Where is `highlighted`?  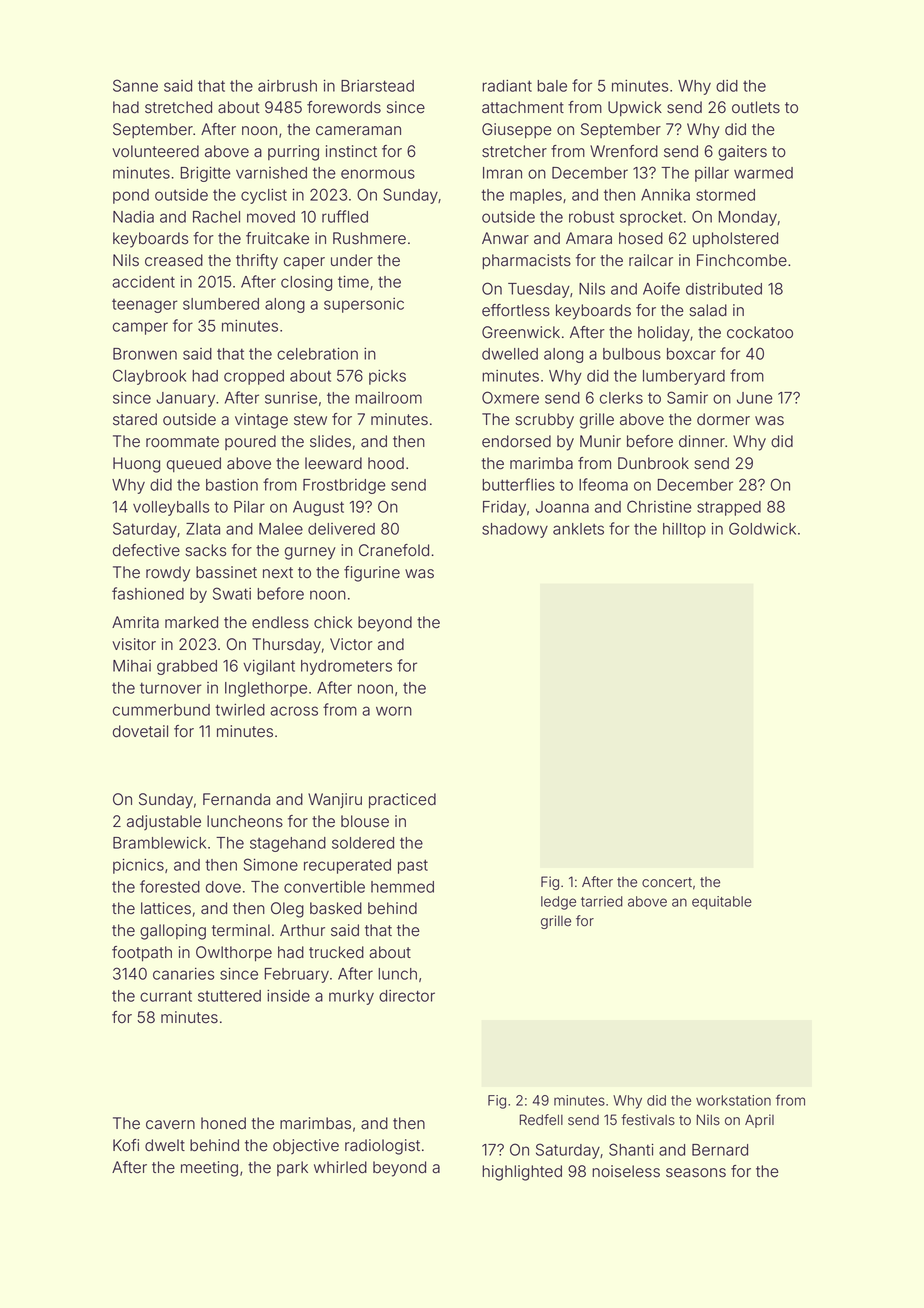 highlighted is located at coordinates (522, 1173).
